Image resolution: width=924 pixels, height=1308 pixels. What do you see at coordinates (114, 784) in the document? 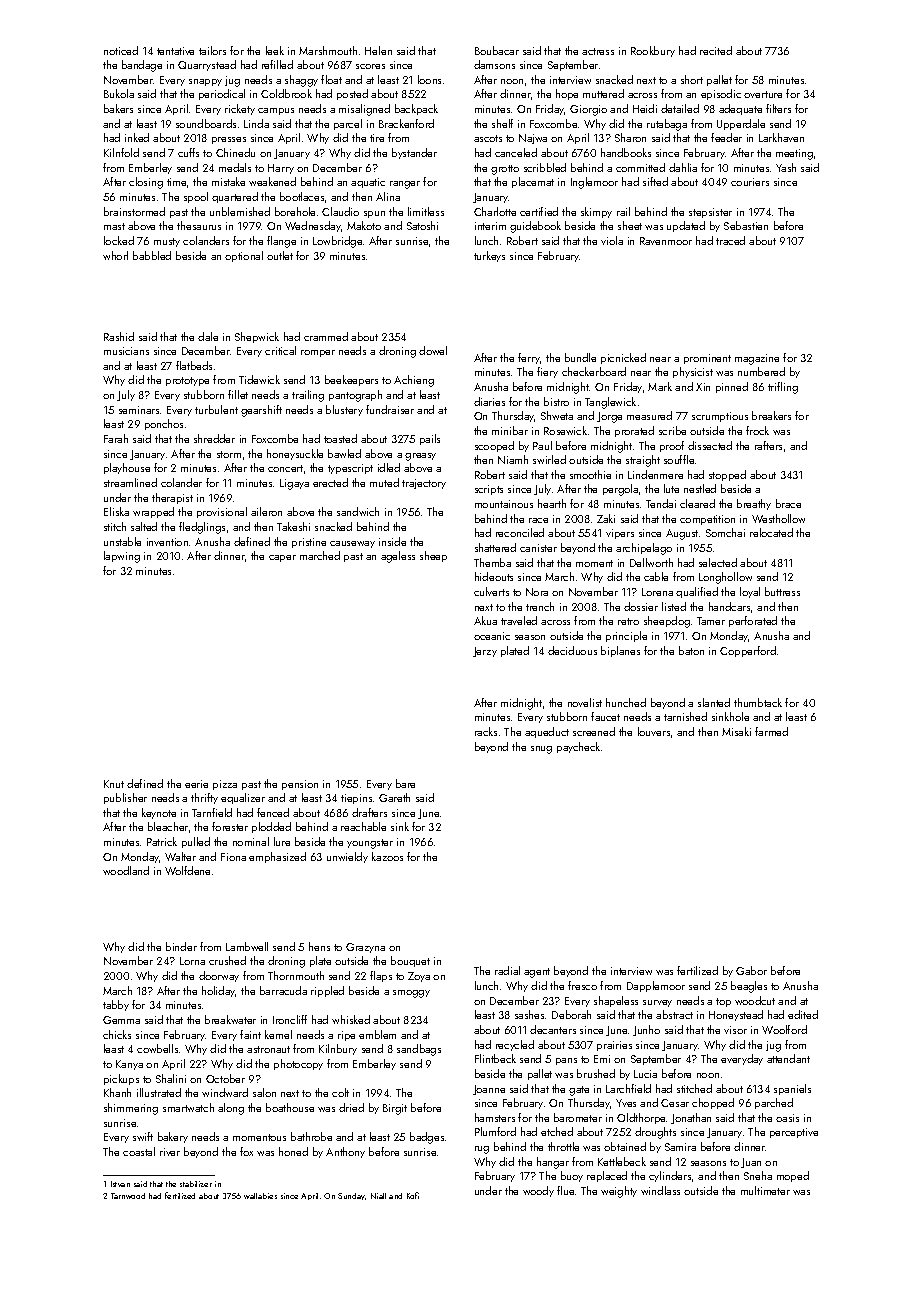
I see `Knut` at bounding box center [114, 784].
